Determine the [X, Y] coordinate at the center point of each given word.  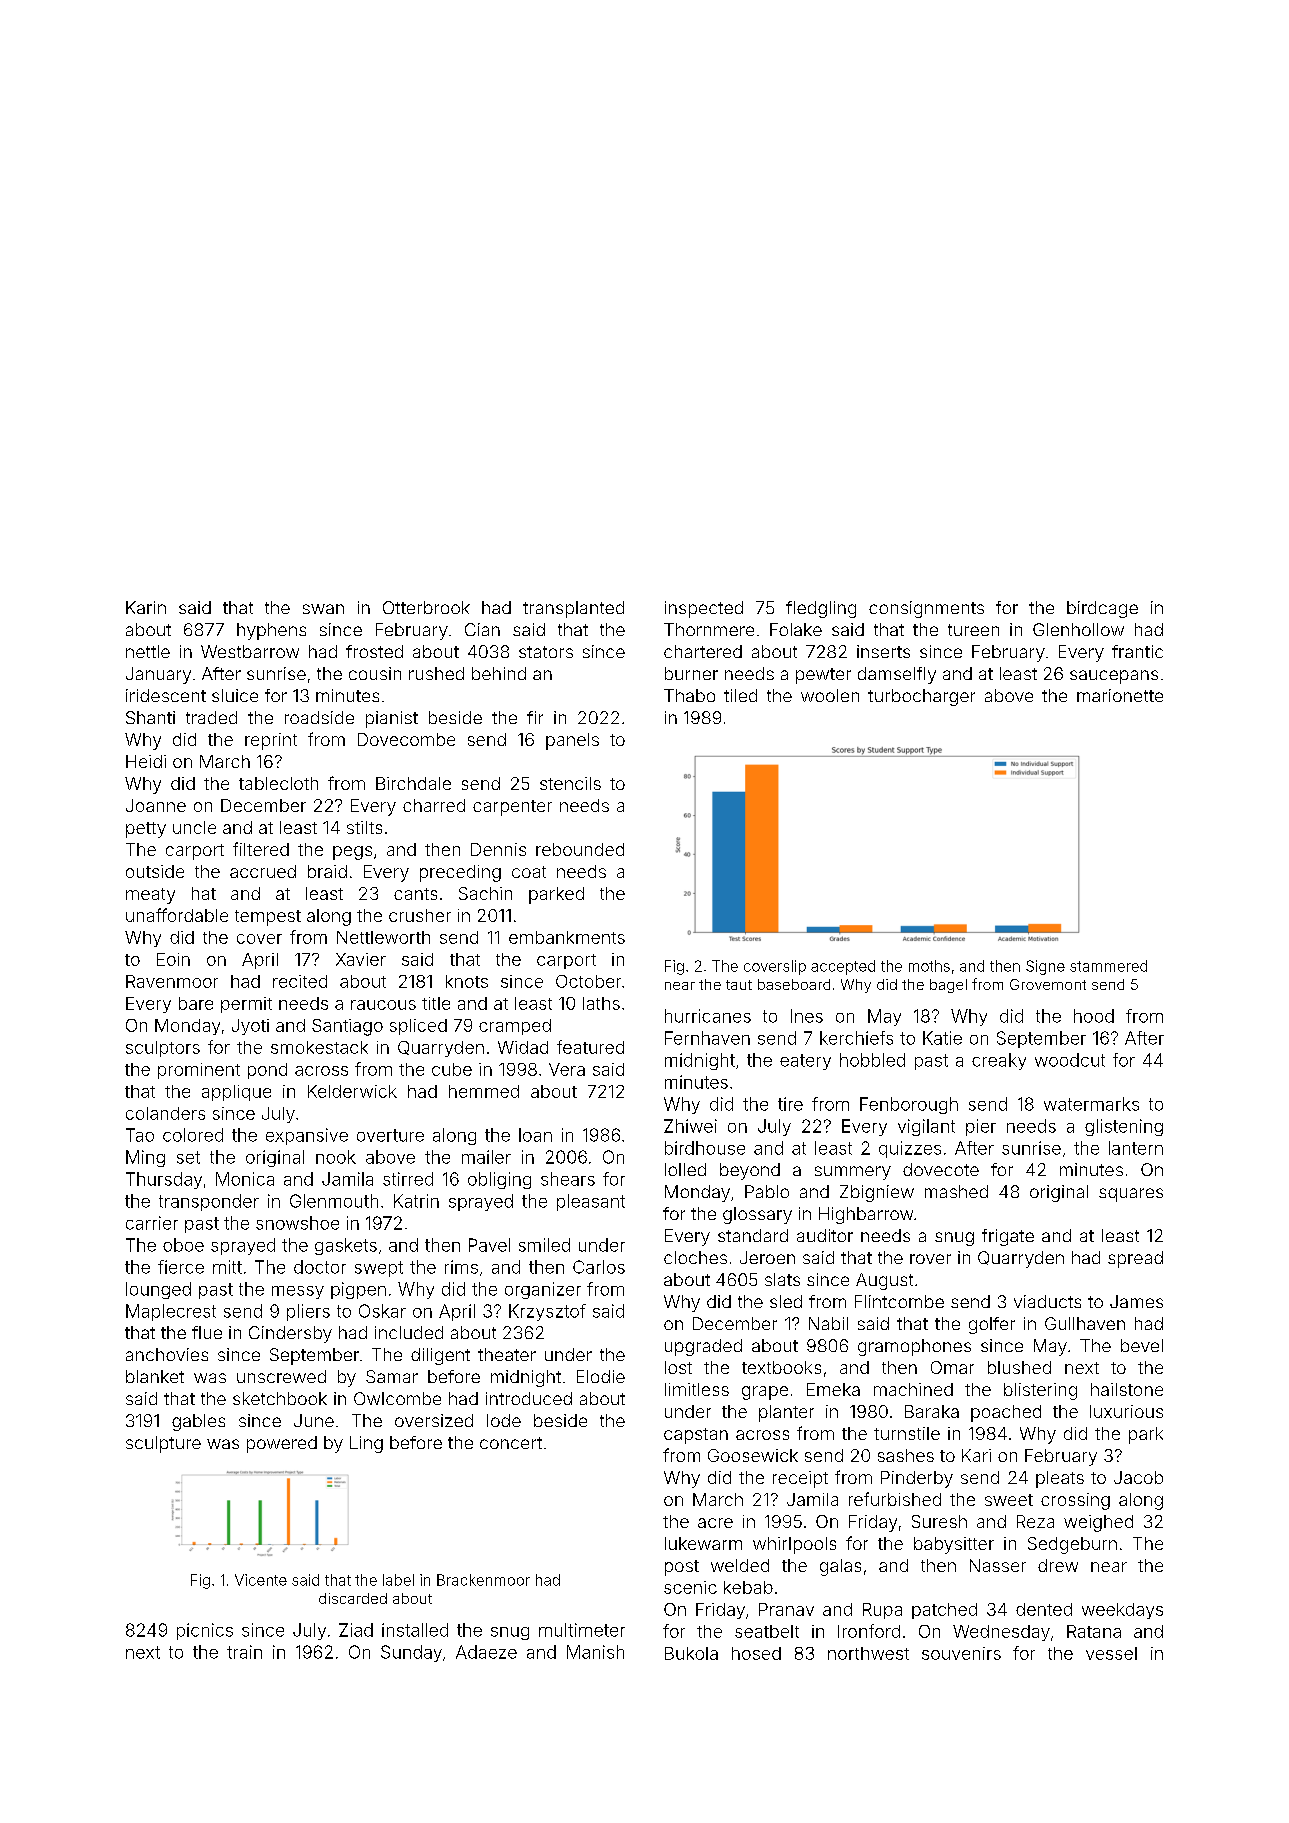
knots [467, 981]
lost [678, 1367]
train [244, 1652]
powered [282, 1444]
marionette [1120, 695]
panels [572, 741]
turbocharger [921, 697]
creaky [999, 1061]
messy [298, 1292]
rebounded [580, 849]
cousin [375, 673]
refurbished [895, 1499]
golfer [992, 1325]
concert [511, 1443]
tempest [268, 918]
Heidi [146, 761]
